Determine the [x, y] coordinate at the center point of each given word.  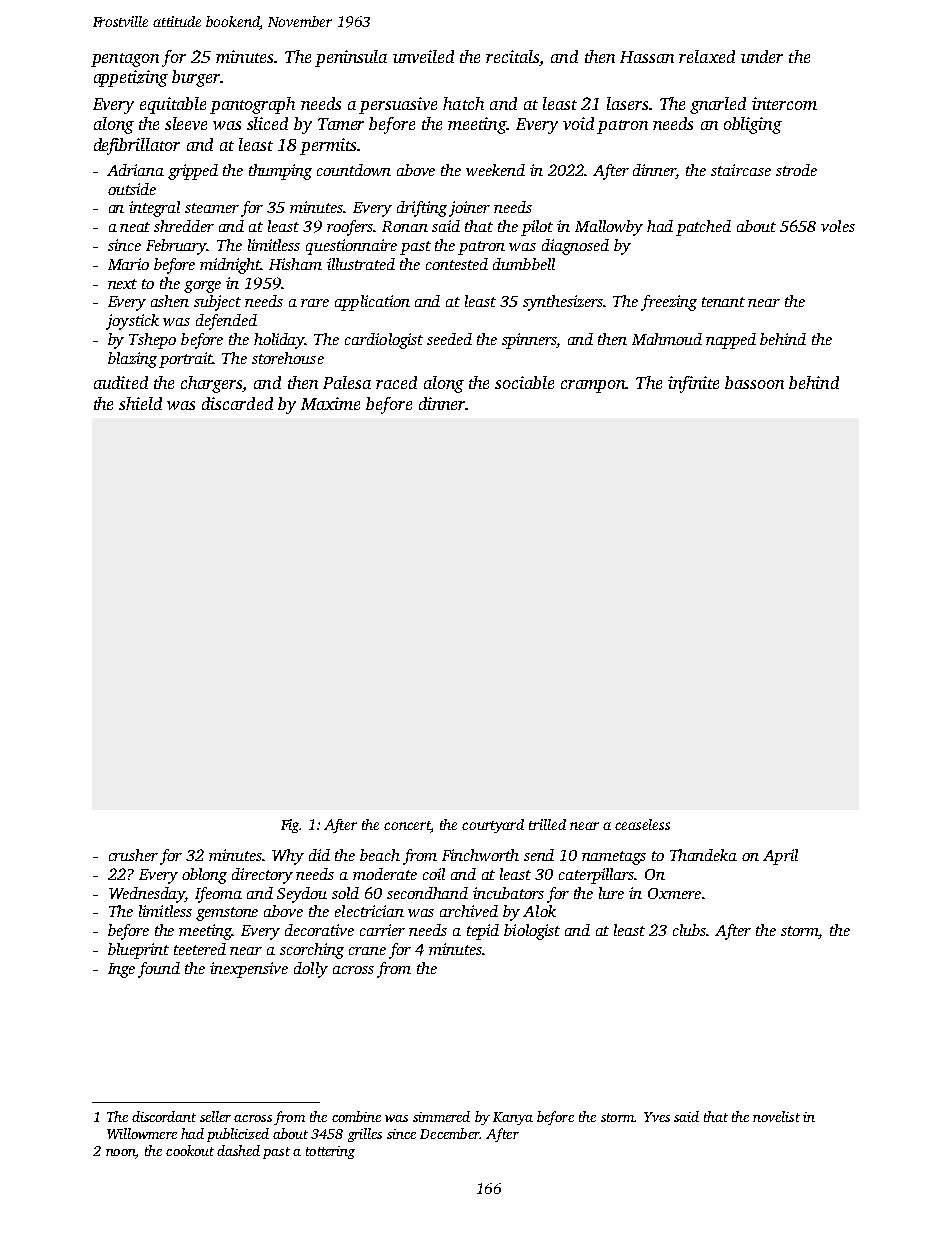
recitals [512, 56]
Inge [121, 970]
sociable [524, 382]
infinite [693, 384]
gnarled [718, 105]
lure [611, 893]
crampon [593, 386]
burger [196, 78]
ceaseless [642, 824]
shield [140, 403]
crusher [133, 855]
